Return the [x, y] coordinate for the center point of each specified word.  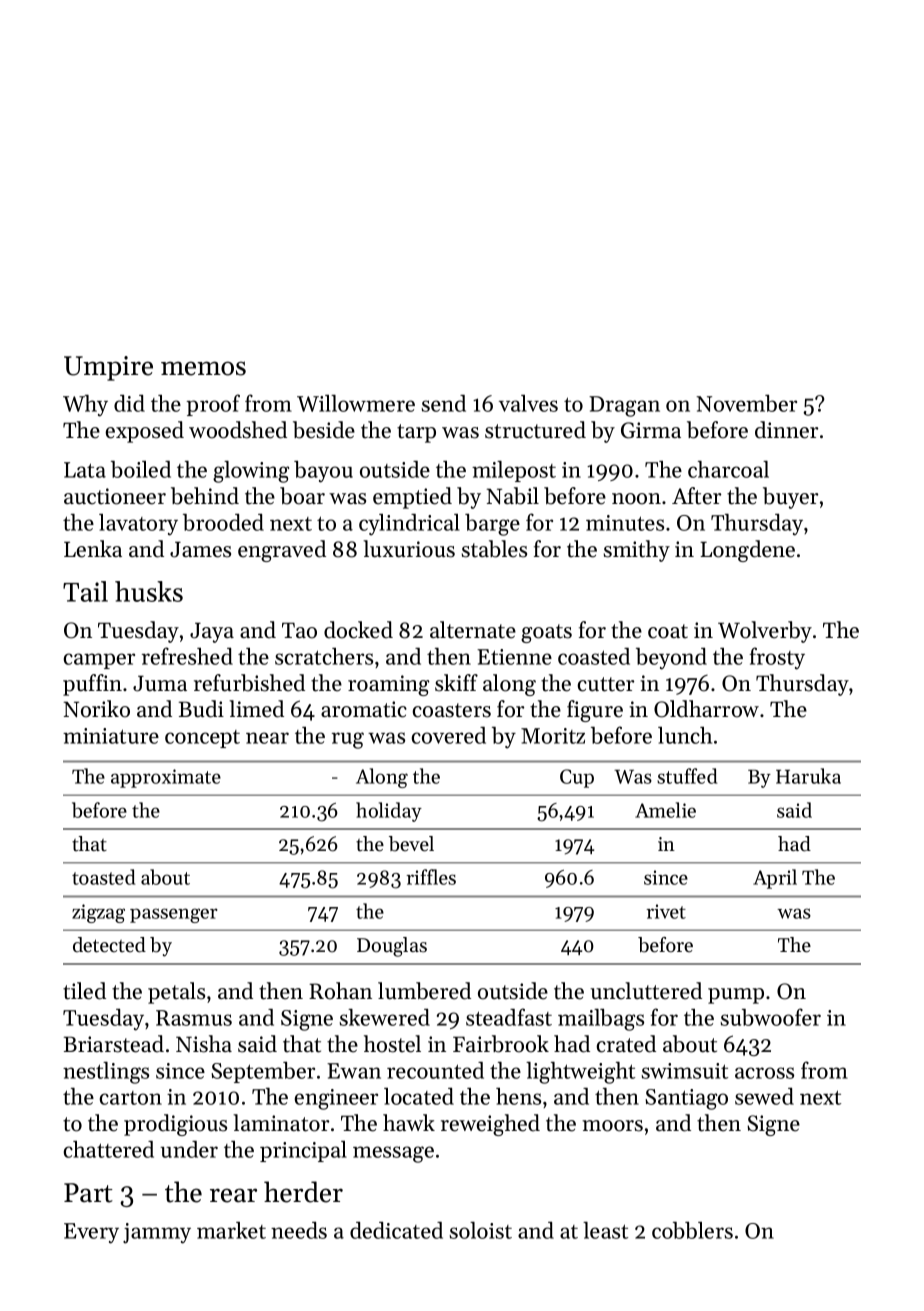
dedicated [396, 1230]
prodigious [175, 1125]
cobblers [692, 1230]
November [746, 403]
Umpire [108, 368]
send [444, 403]
